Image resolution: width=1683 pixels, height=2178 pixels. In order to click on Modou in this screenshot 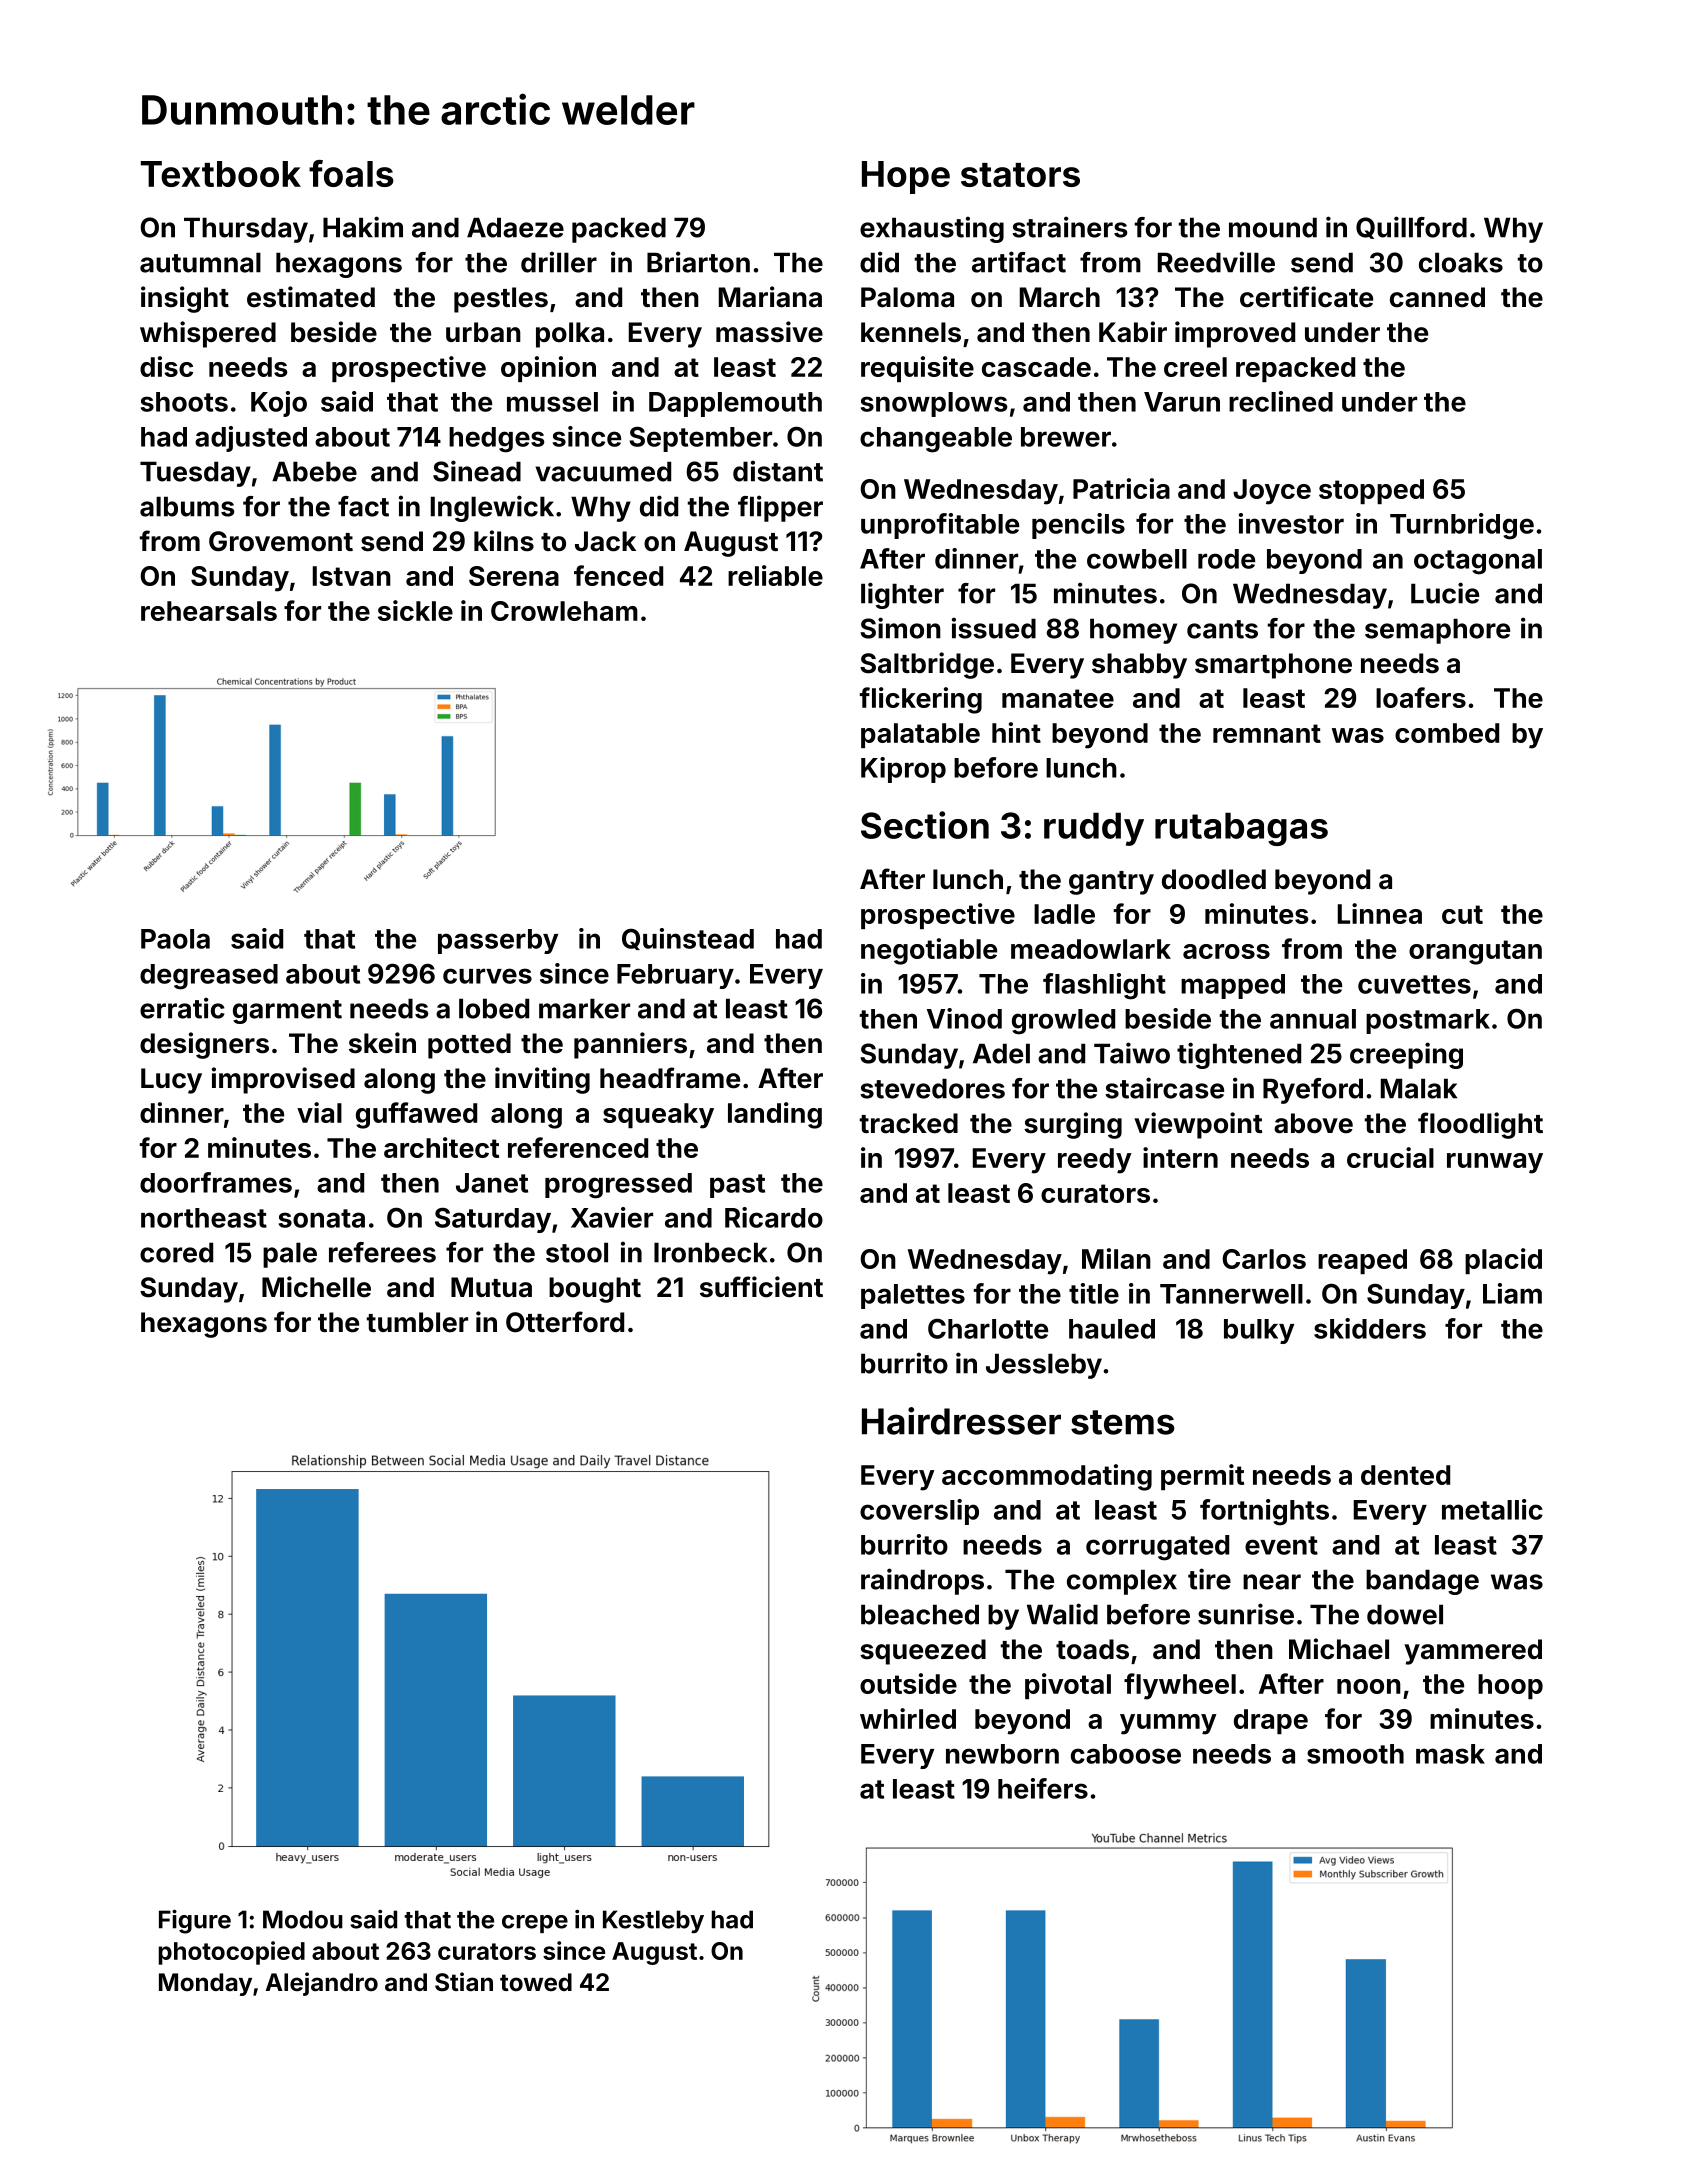, I will do `click(303, 1919)`.
